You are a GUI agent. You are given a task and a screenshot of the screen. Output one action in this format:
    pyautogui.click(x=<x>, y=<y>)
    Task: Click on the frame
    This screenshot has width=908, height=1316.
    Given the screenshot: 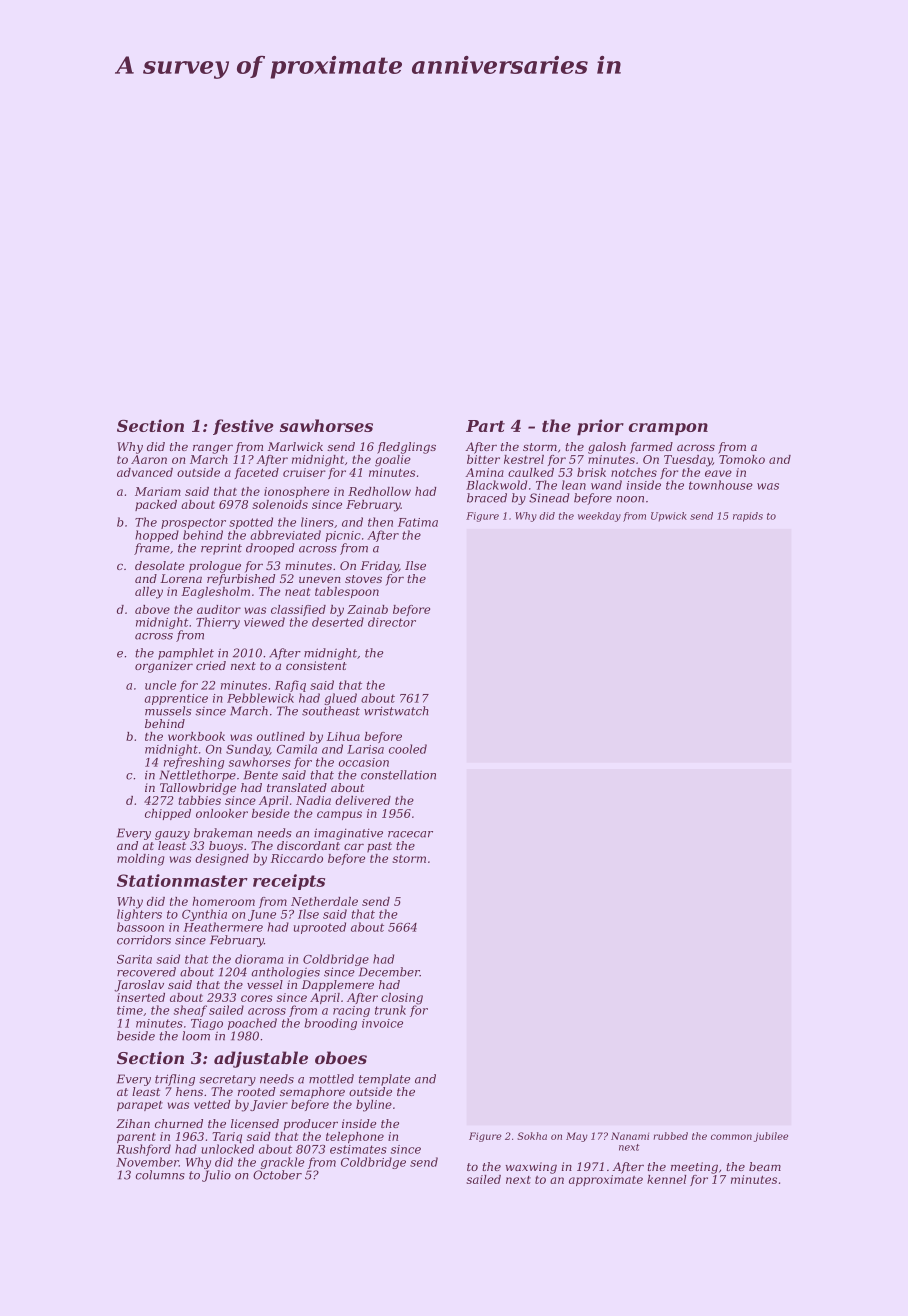 What is the action you would take?
    pyautogui.click(x=152, y=549)
